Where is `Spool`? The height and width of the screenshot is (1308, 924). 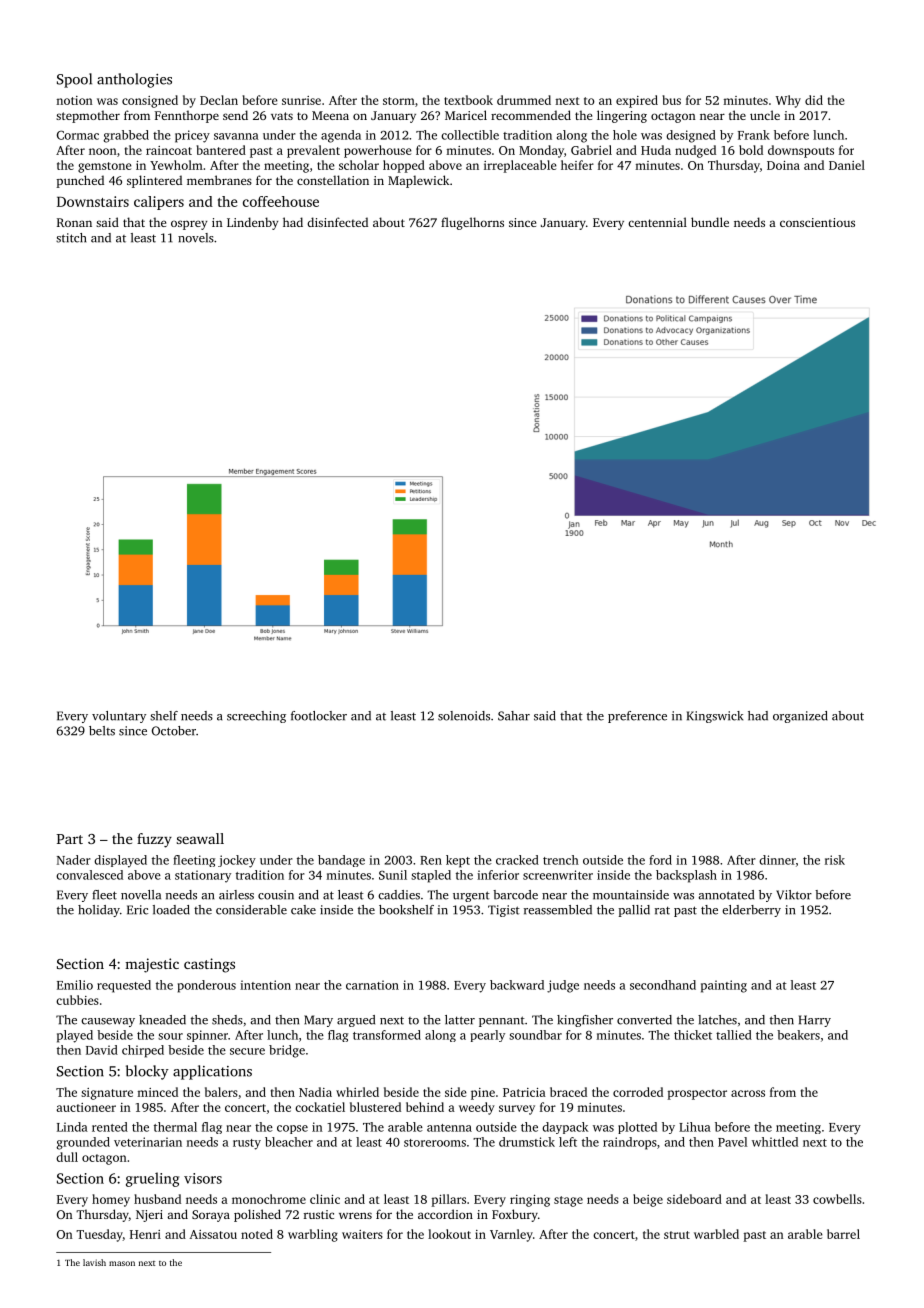 Spool is located at coordinates (74, 80).
